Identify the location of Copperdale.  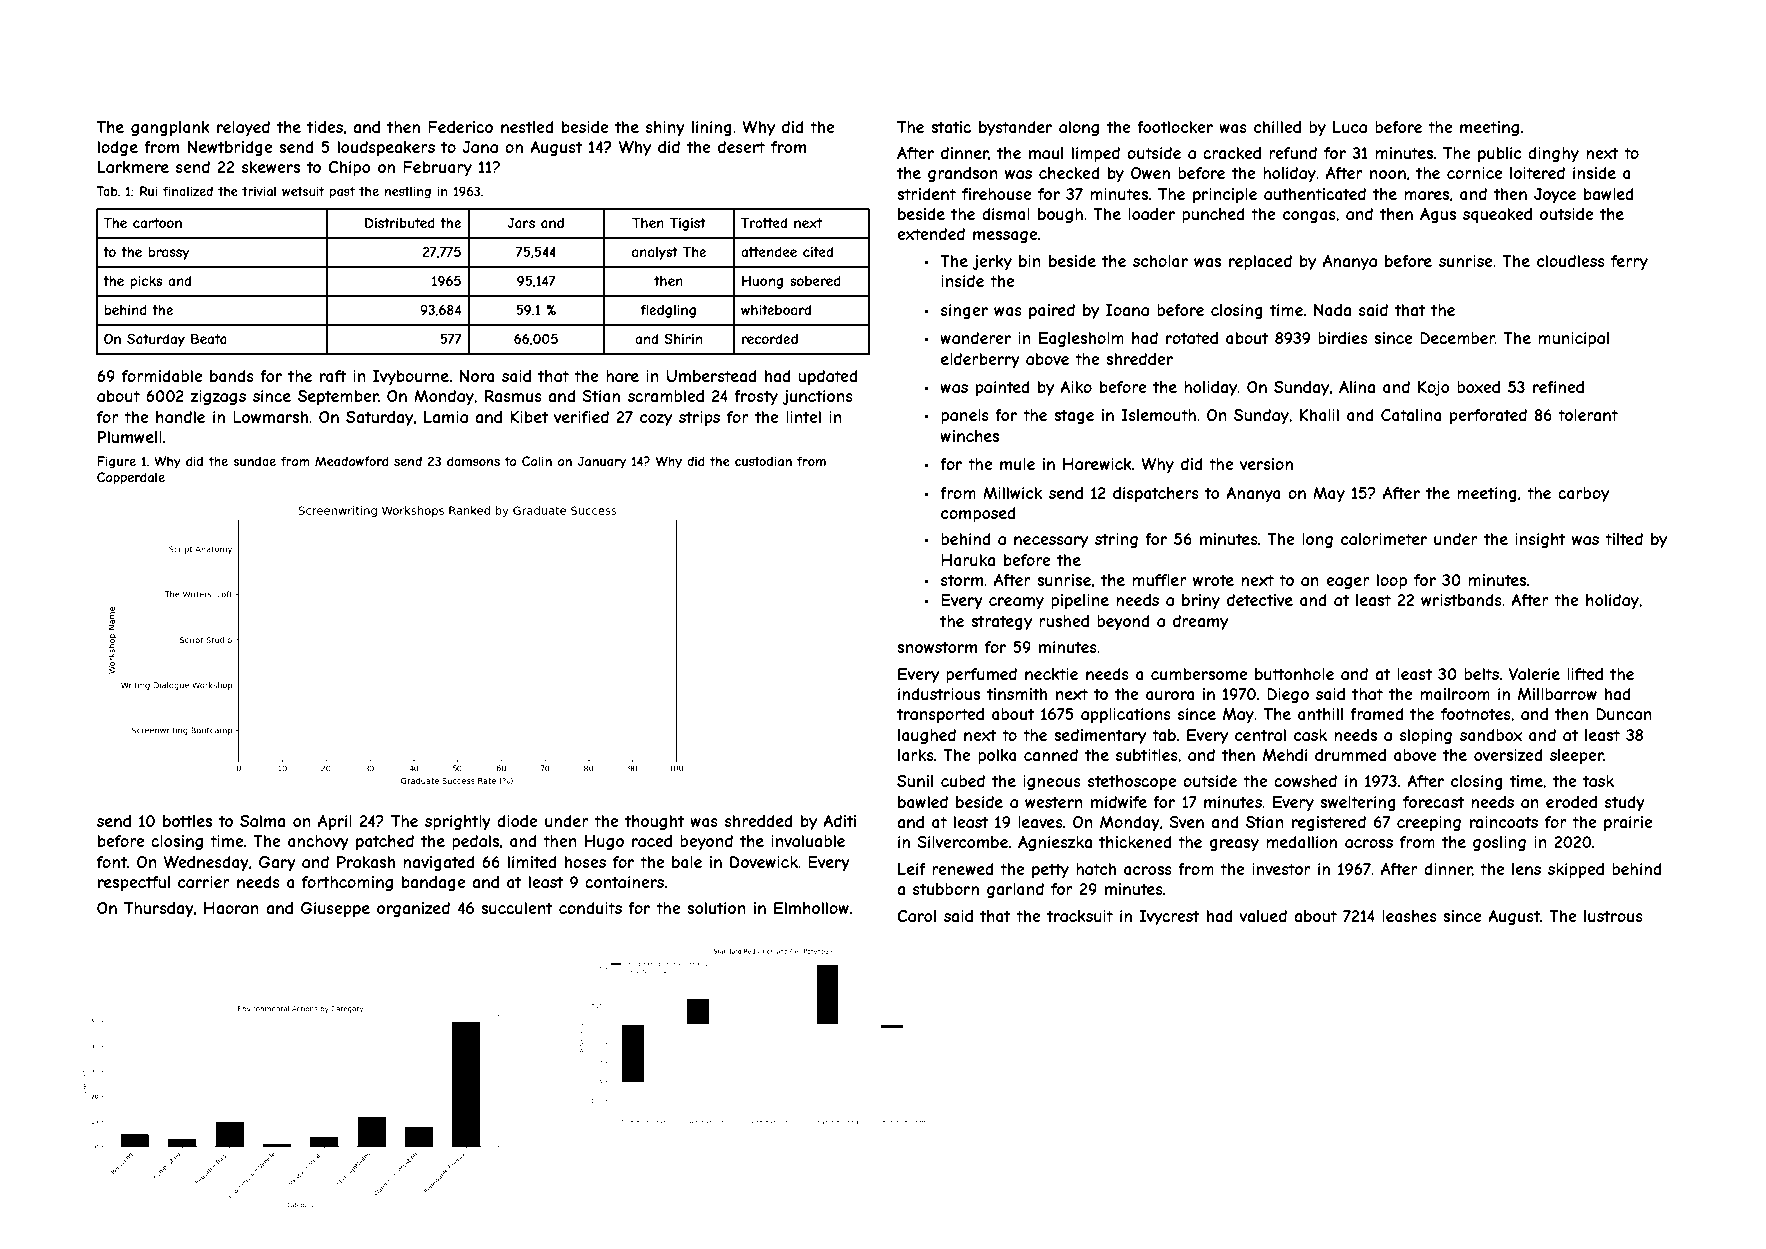
(131, 478).
